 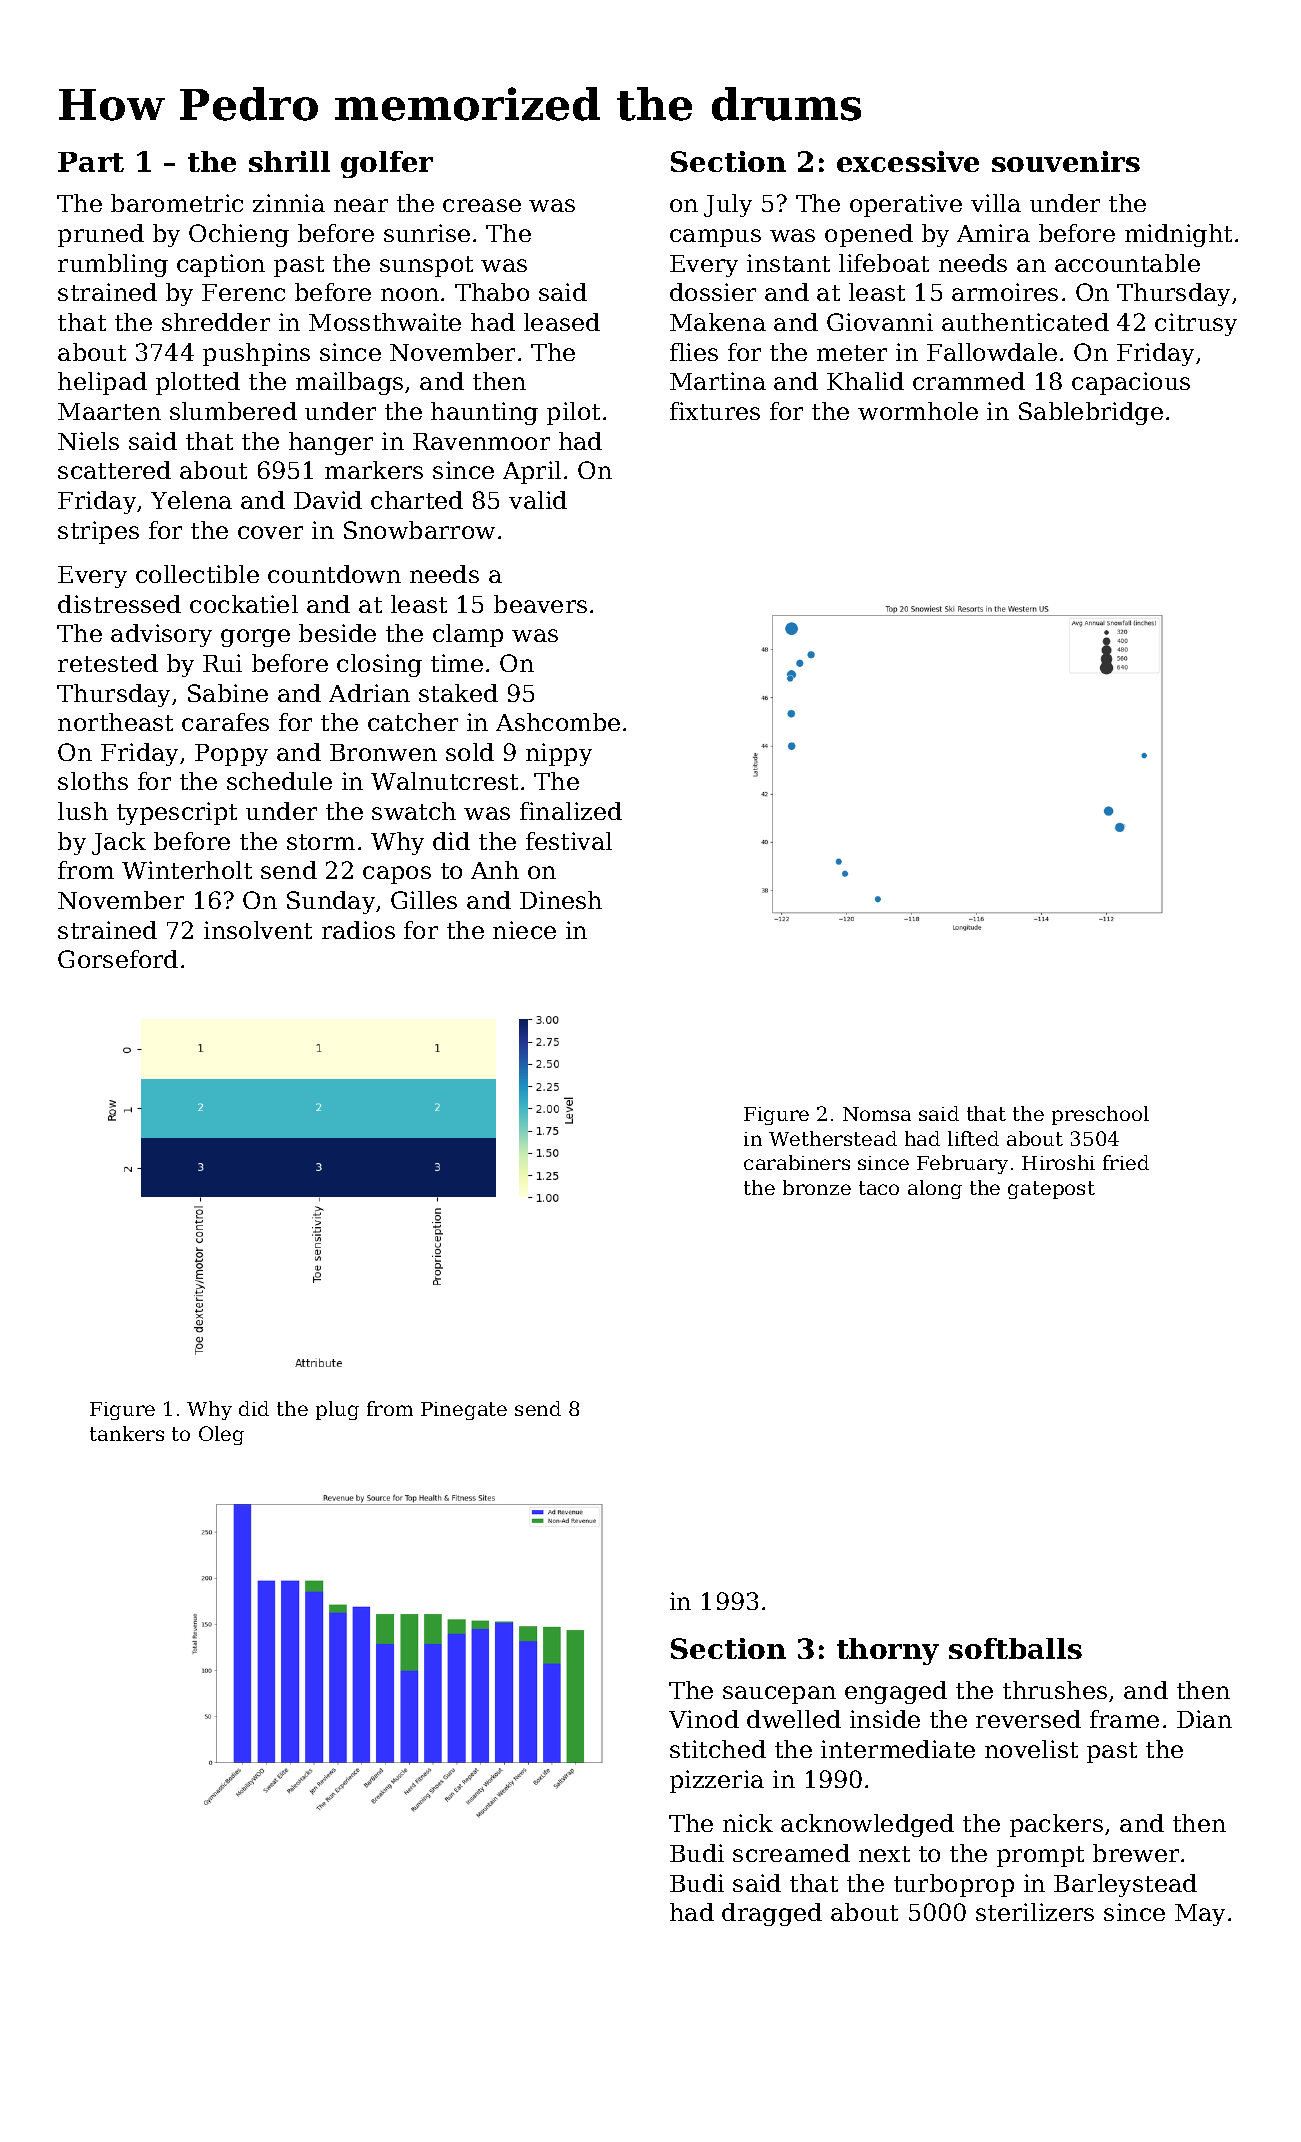 What do you see at coordinates (748, 1823) in the image?
I see `nick` at bounding box center [748, 1823].
